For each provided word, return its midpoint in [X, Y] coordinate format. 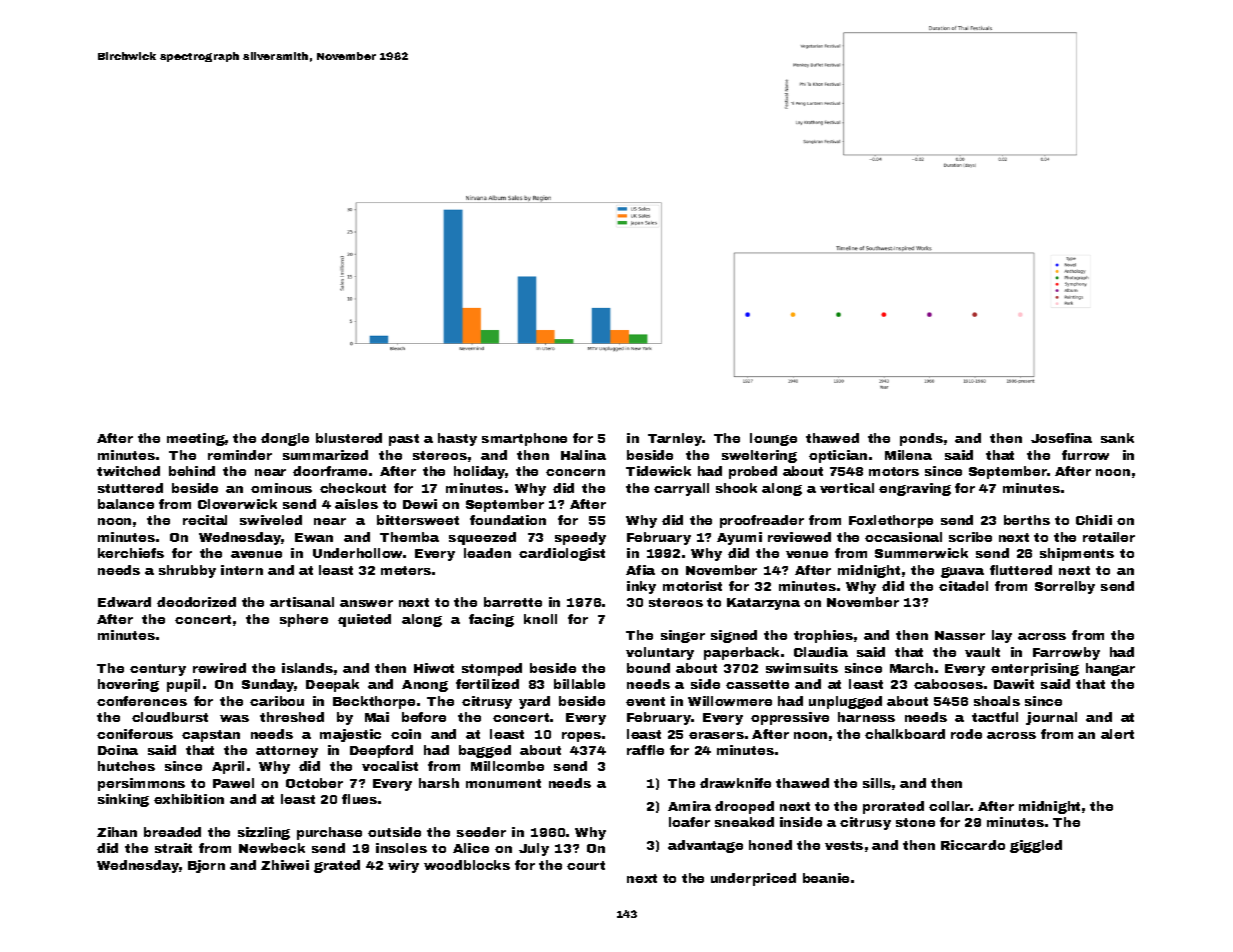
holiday [480, 472]
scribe [970, 537]
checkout [353, 488]
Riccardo [973, 845]
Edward [124, 602]
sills [877, 783]
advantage [705, 846]
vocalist [390, 766]
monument [503, 783]
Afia [640, 570]
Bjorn [206, 866]
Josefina [1061, 438]
